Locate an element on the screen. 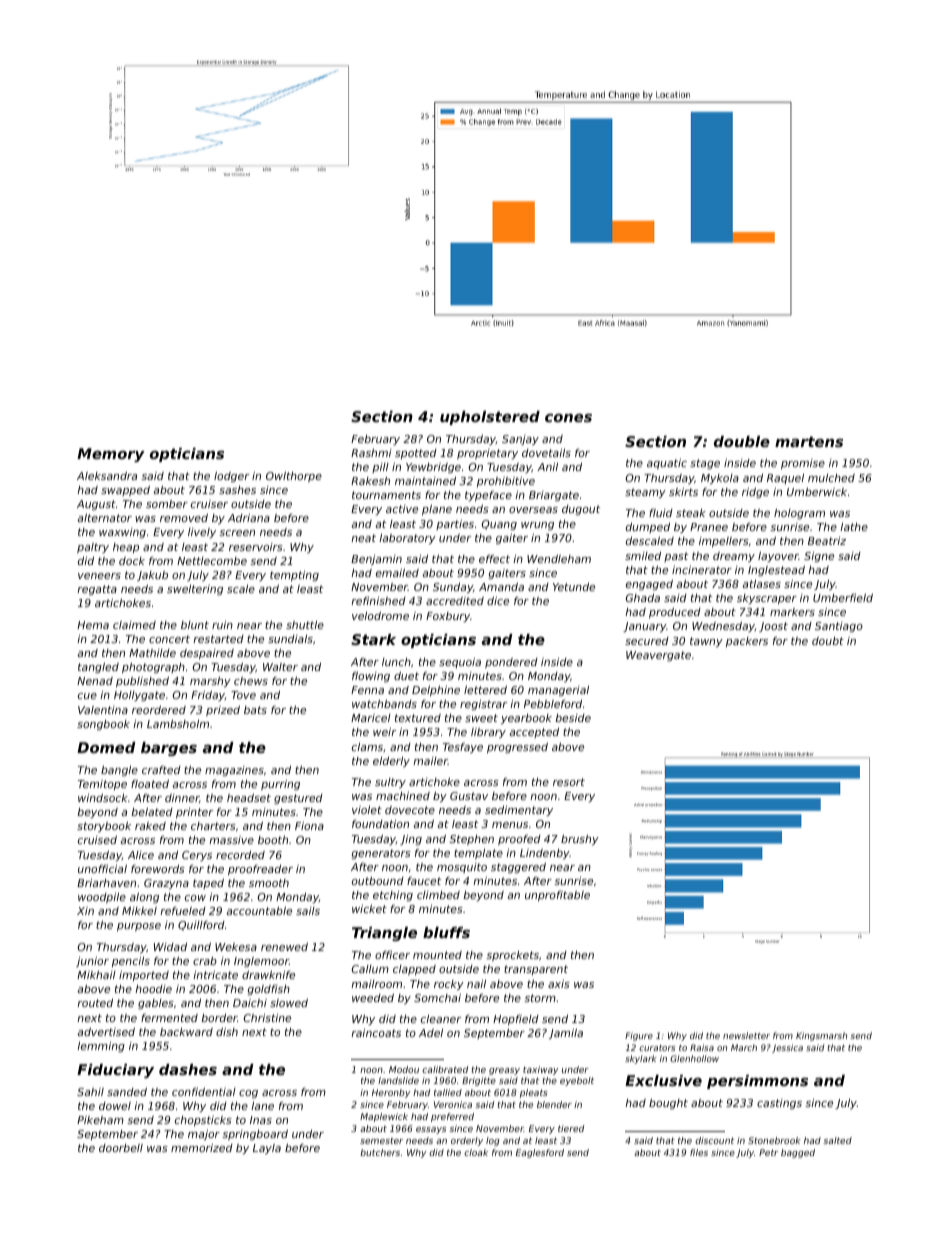  transparent is located at coordinates (536, 970).
